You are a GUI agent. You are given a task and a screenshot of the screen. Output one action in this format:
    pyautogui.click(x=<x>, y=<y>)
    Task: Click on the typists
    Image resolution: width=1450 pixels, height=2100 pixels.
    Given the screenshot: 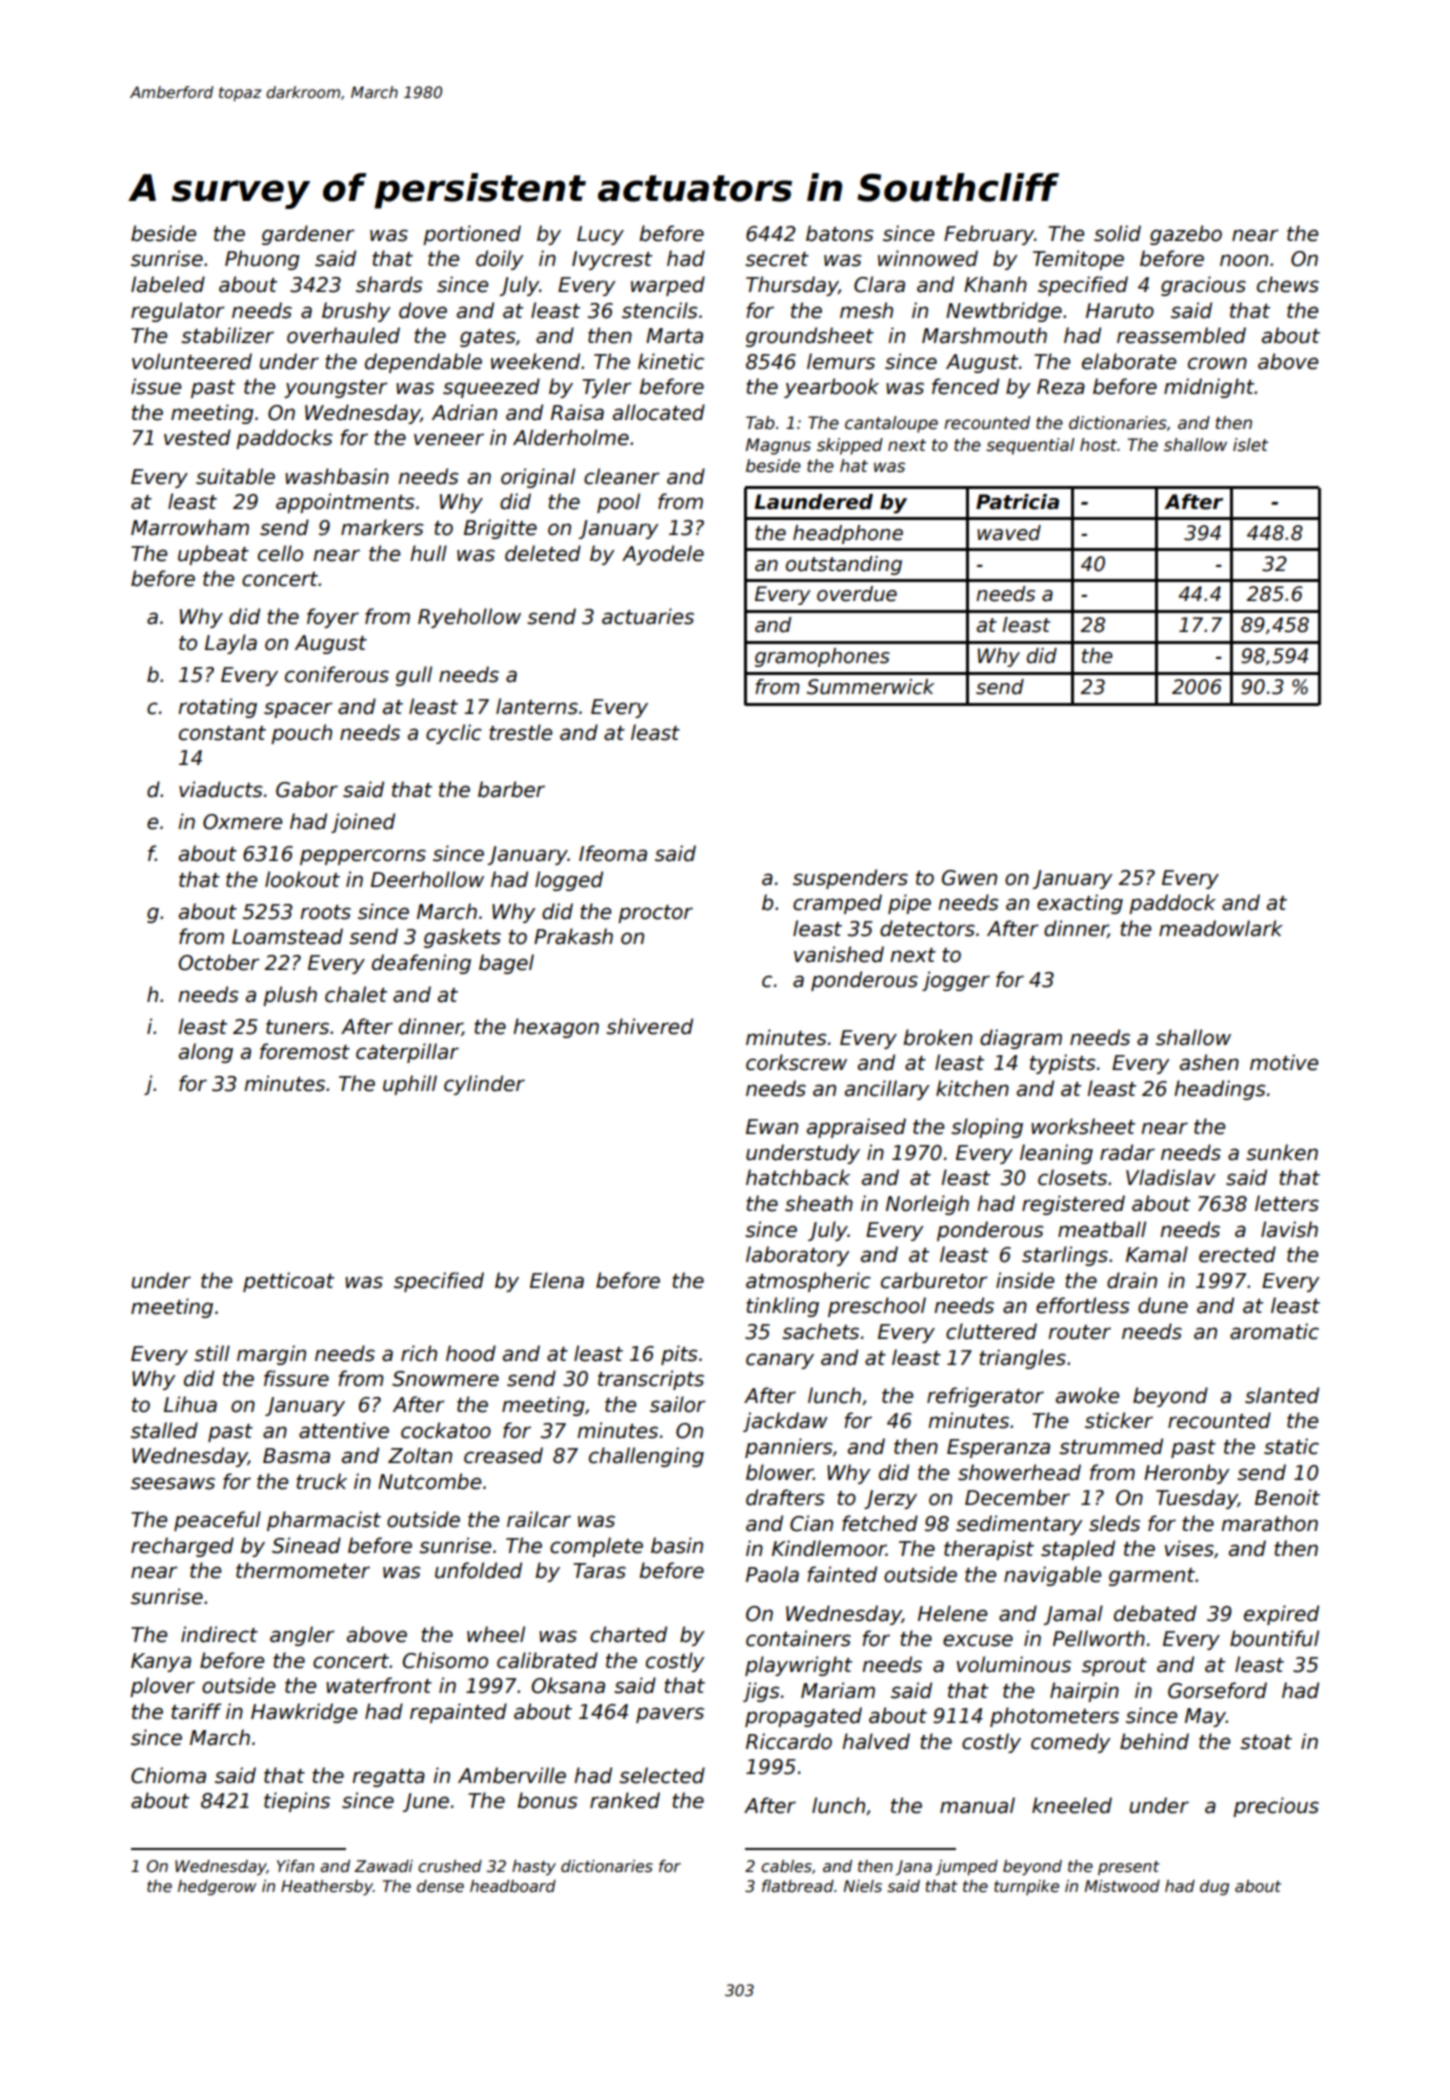 What is the action you would take?
    pyautogui.click(x=1063, y=1064)
